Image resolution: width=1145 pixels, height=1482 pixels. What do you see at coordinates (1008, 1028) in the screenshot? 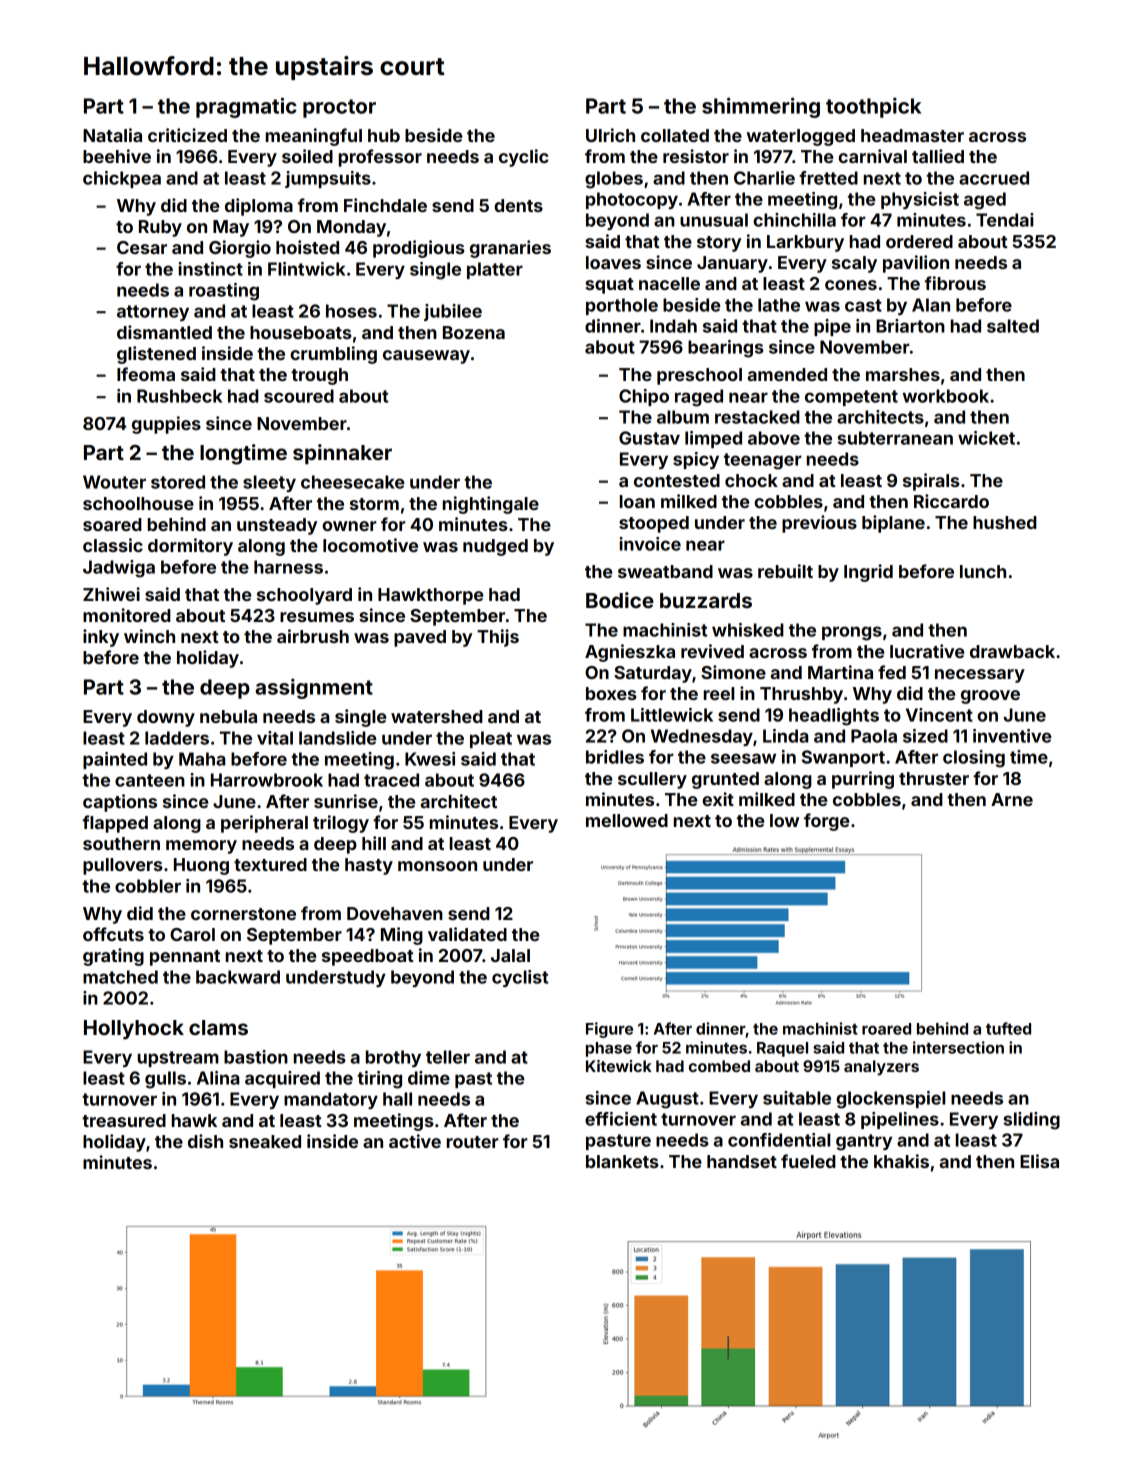
I see `tufted` at bounding box center [1008, 1028].
